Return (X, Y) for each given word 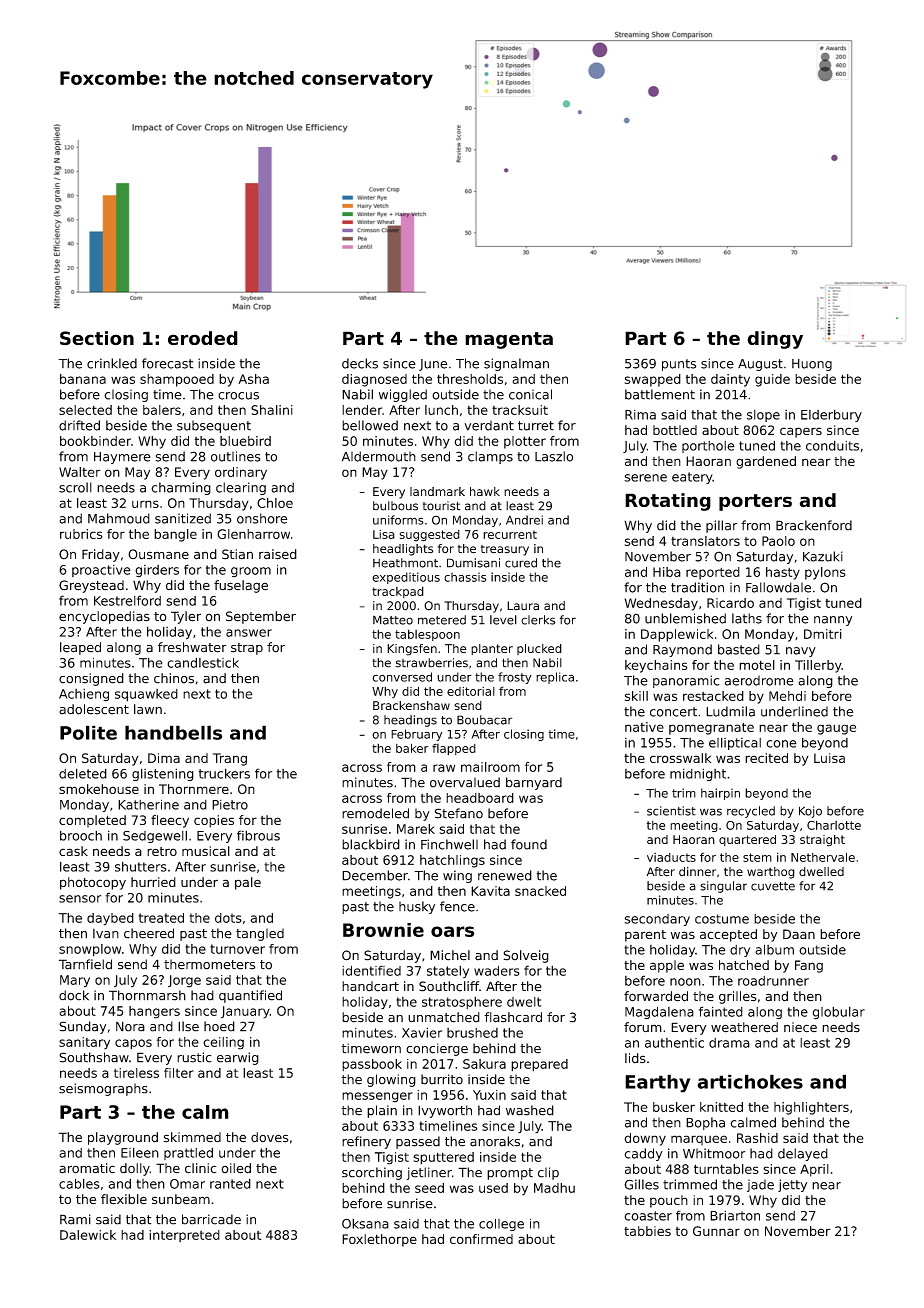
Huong (812, 365)
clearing (241, 488)
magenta (509, 340)
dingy (775, 340)
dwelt (524, 1002)
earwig (238, 1058)
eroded (203, 338)
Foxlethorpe (379, 1240)
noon (685, 982)
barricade (211, 1219)
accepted (728, 935)
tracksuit (520, 410)
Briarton (735, 1215)
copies (214, 821)
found (529, 844)
